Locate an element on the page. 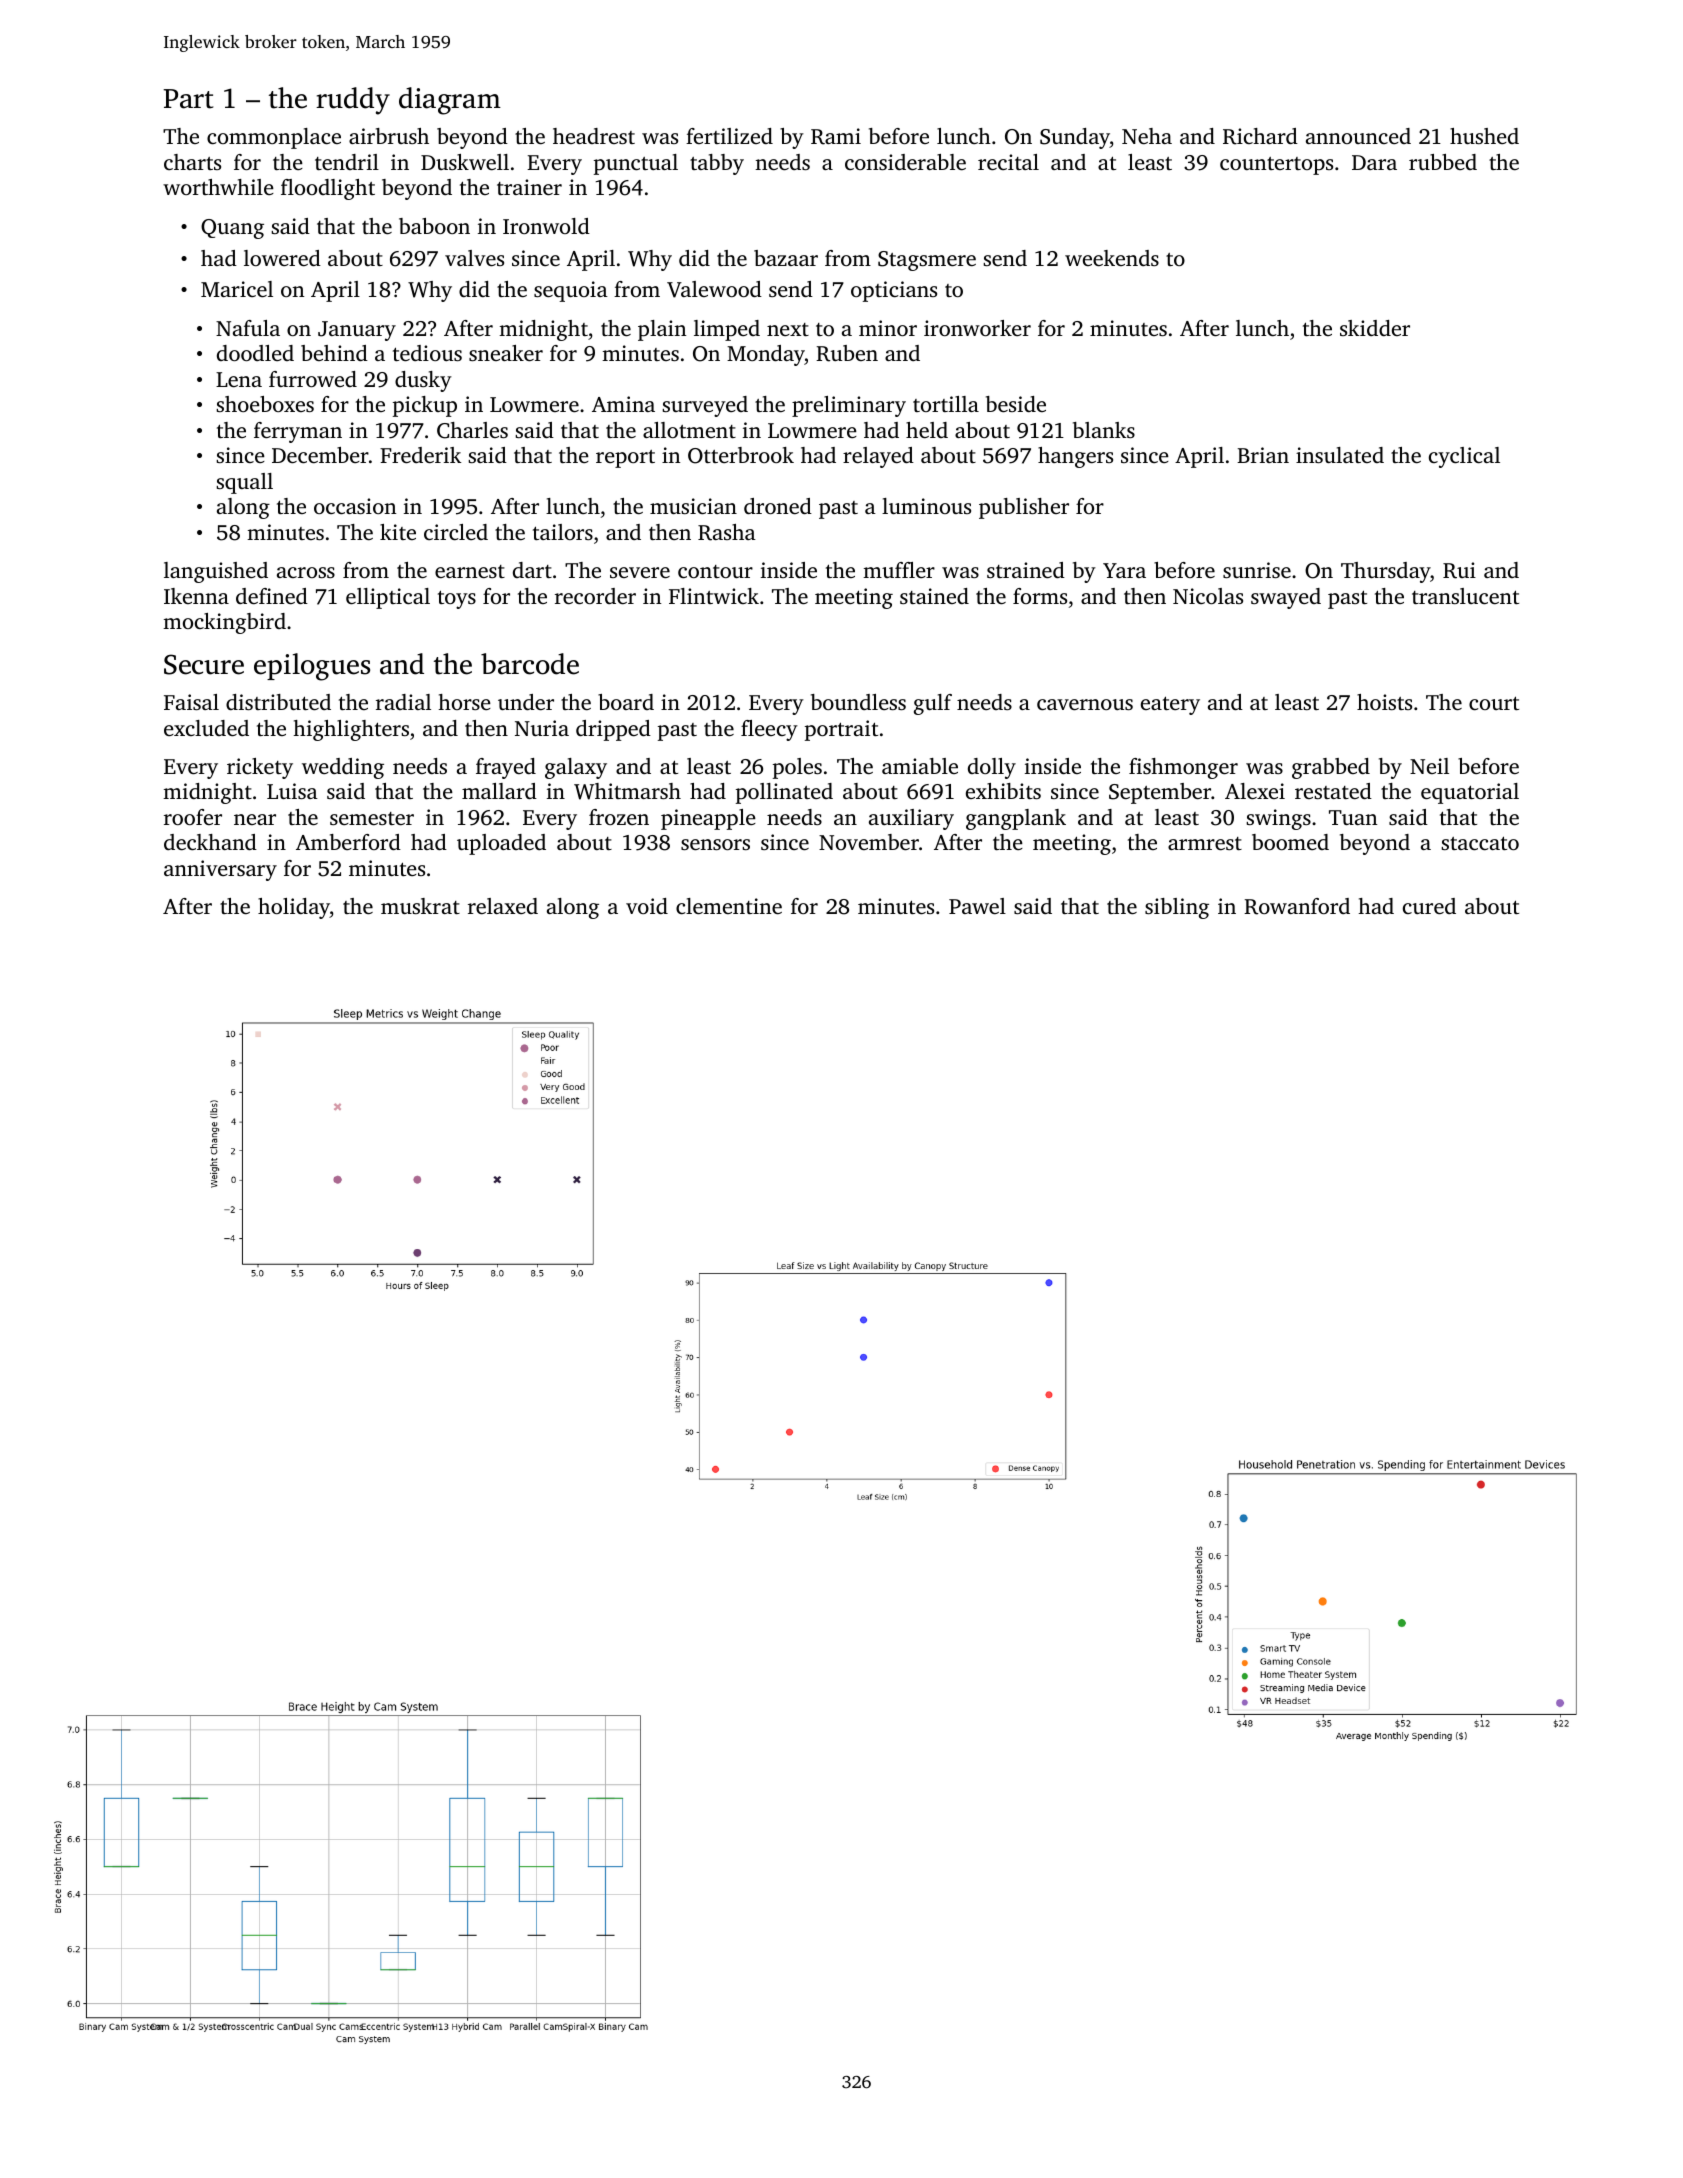 The image size is (1683, 2178). commonplace is located at coordinates (274, 138).
